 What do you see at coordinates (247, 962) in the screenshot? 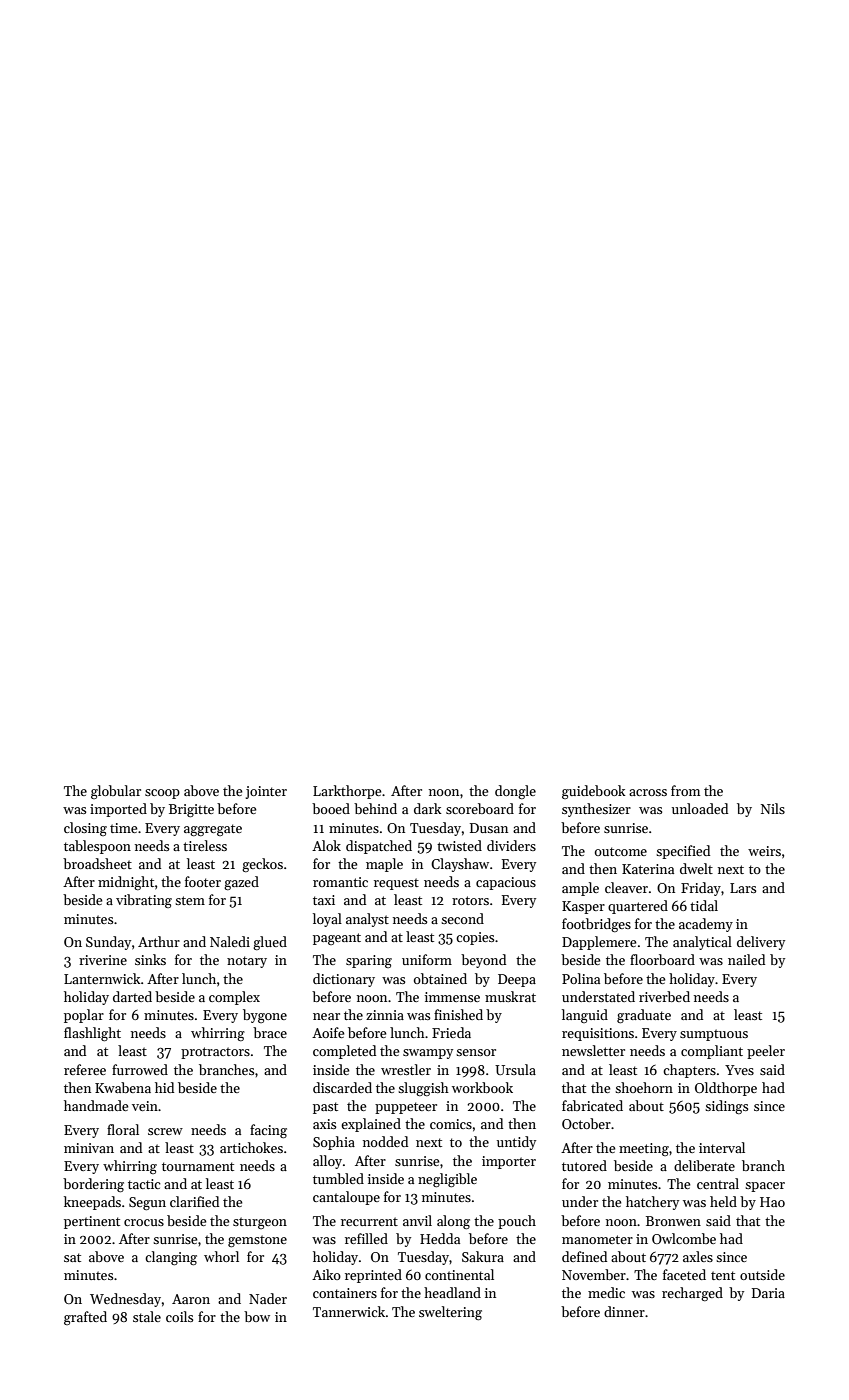
I see `notary` at bounding box center [247, 962].
